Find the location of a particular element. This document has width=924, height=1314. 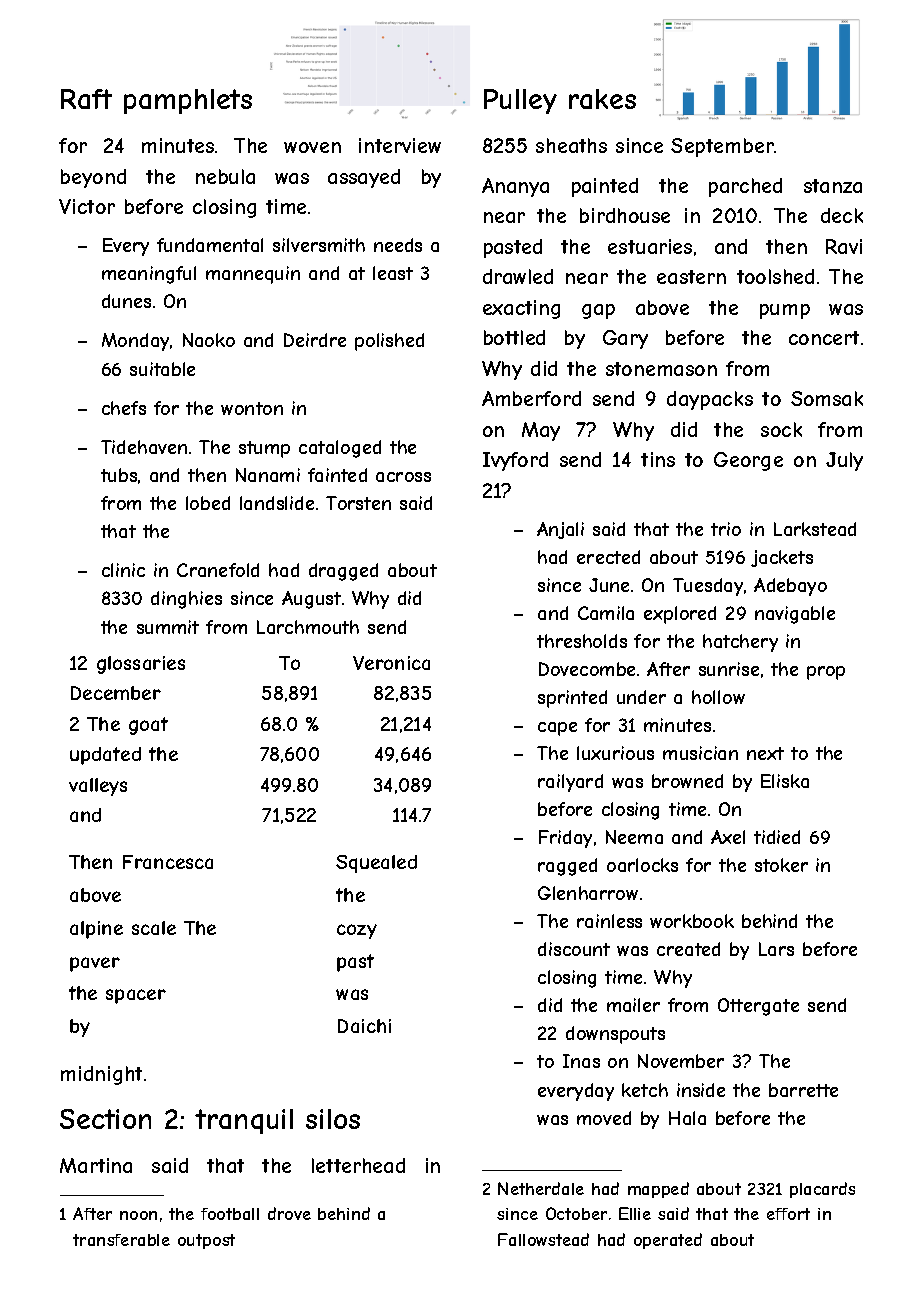

cape is located at coordinates (557, 729).
